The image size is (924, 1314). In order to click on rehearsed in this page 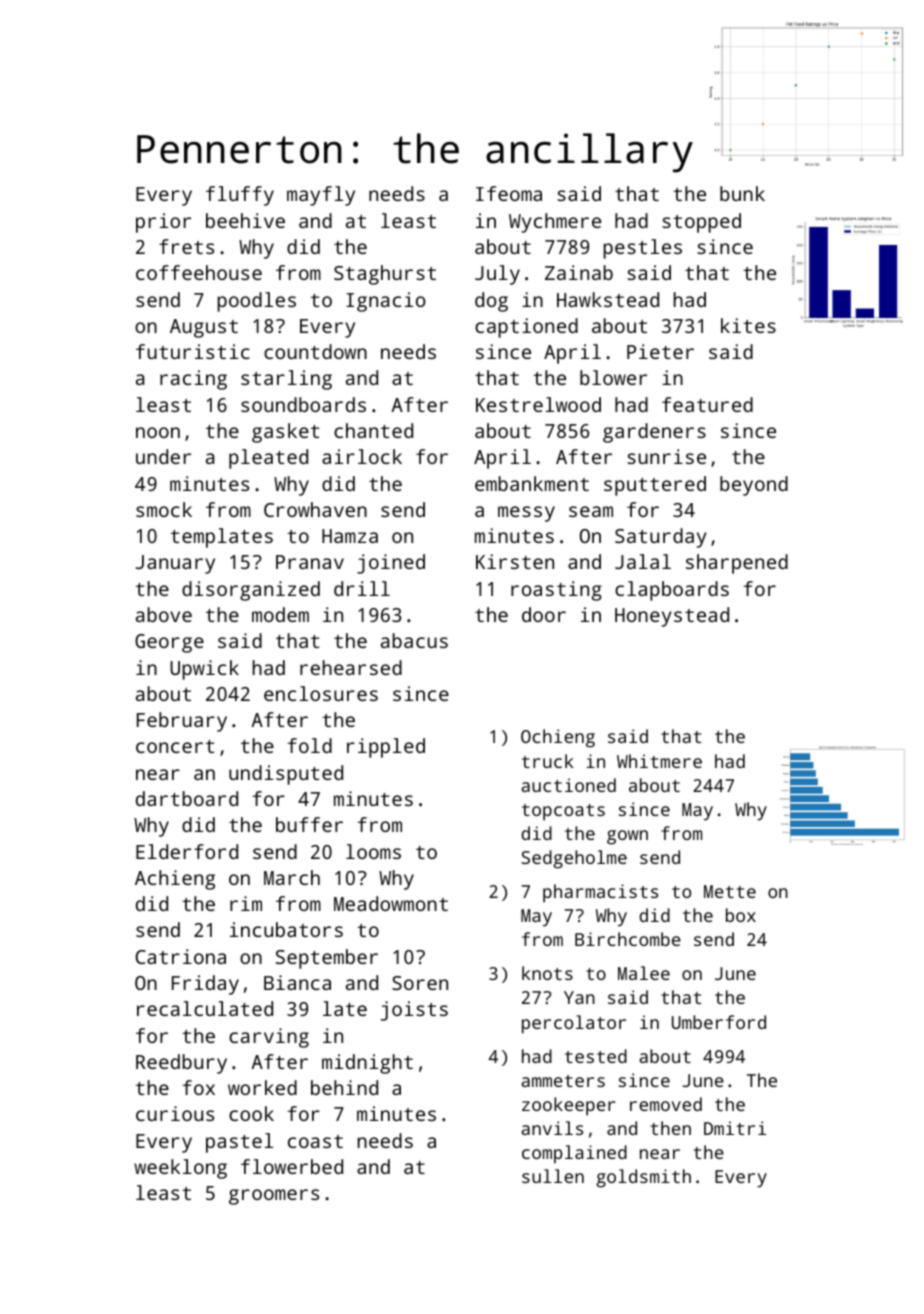, I will do `click(351, 667)`.
